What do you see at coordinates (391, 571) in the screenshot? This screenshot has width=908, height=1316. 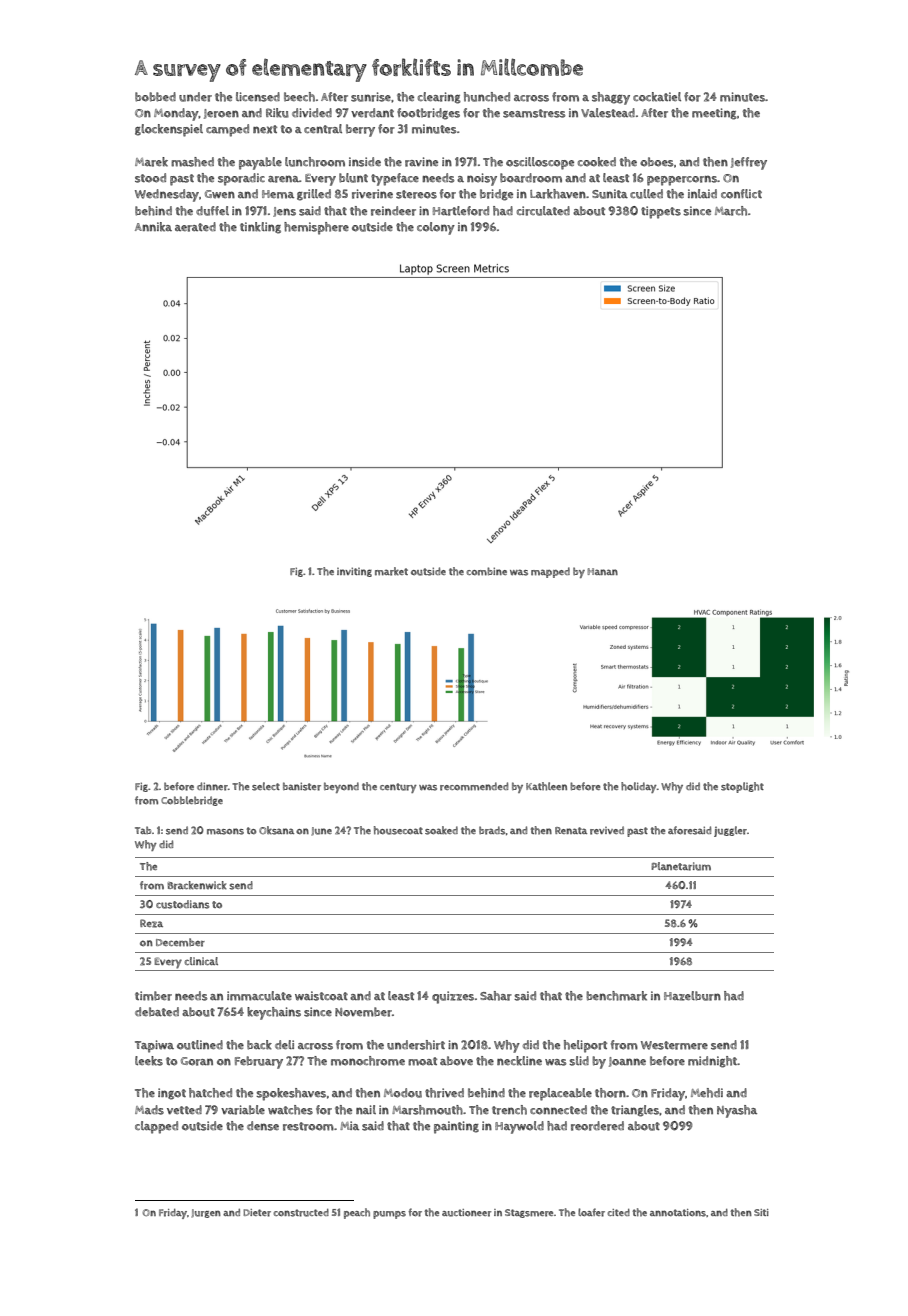 I see `market` at bounding box center [391, 571].
